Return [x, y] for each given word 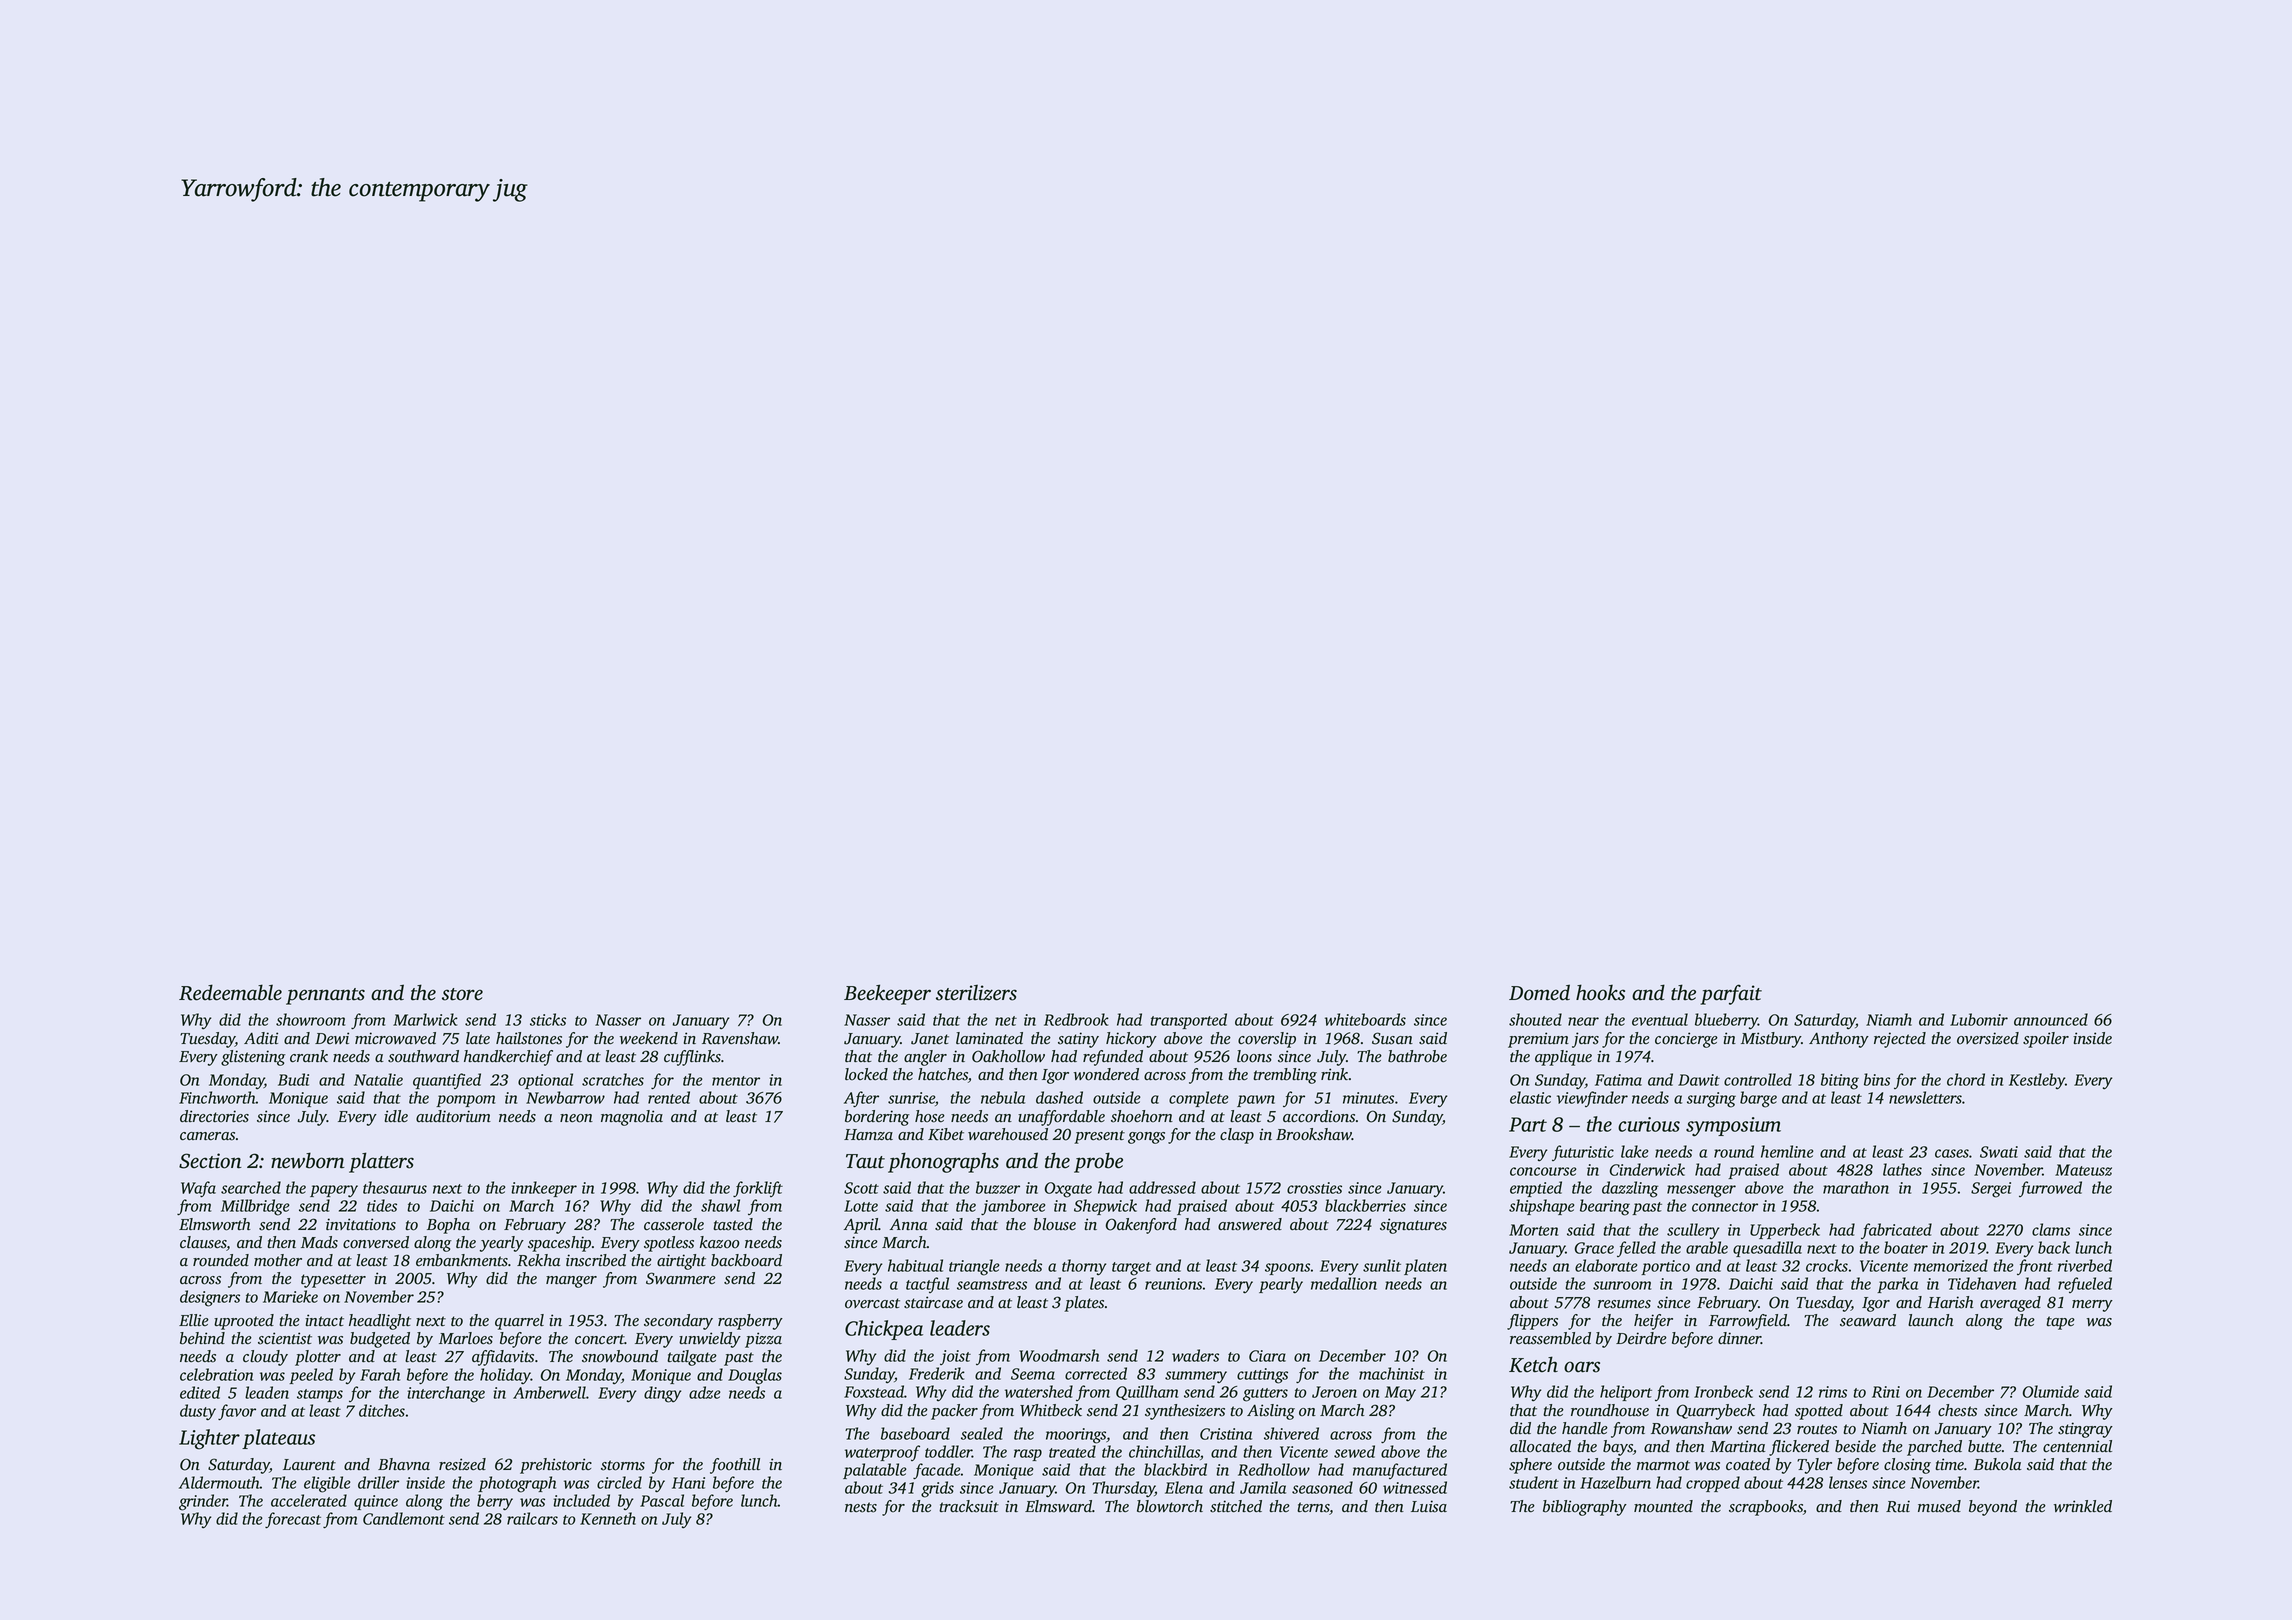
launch [1931, 1320]
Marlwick [425, 1019]
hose [930, 1116]
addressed [1162, 1187]
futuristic [1583, 1153]
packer [954, 1412]
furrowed [2050, 1189]
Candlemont [404, 1518]
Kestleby [2037, 1081]
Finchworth [217, 1097]
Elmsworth [215, 1224]
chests [1957, 1410]
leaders [960, 1328]
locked [866, 1074]
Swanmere [681, 1278]
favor [237, 1412]
